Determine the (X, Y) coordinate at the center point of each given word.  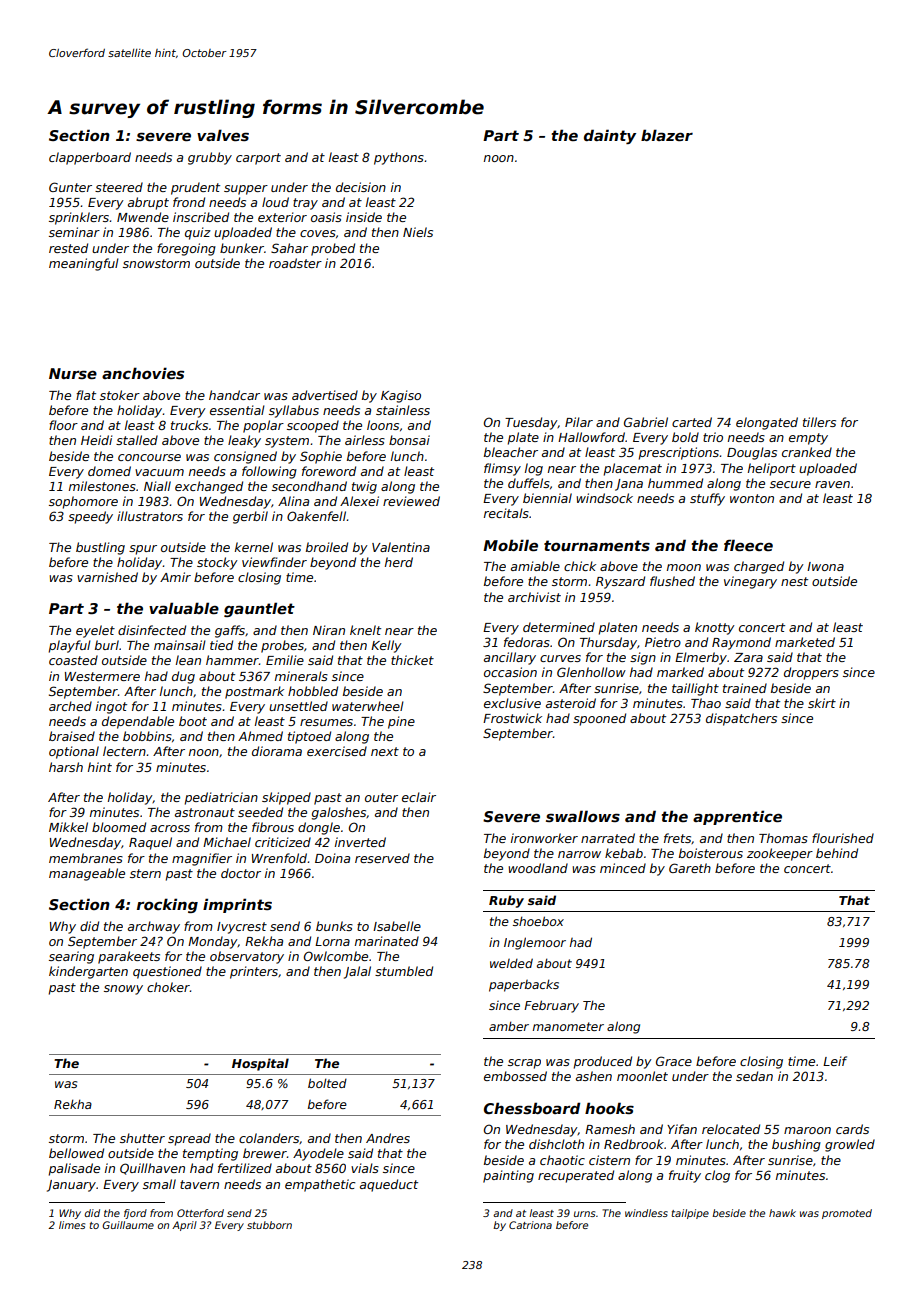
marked (680, 672)
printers (254, 972)
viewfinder (274, 562)
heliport (772, 469)
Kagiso (401, 396)
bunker (242, 248)
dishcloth (556, 1144)
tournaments (597, 545)
